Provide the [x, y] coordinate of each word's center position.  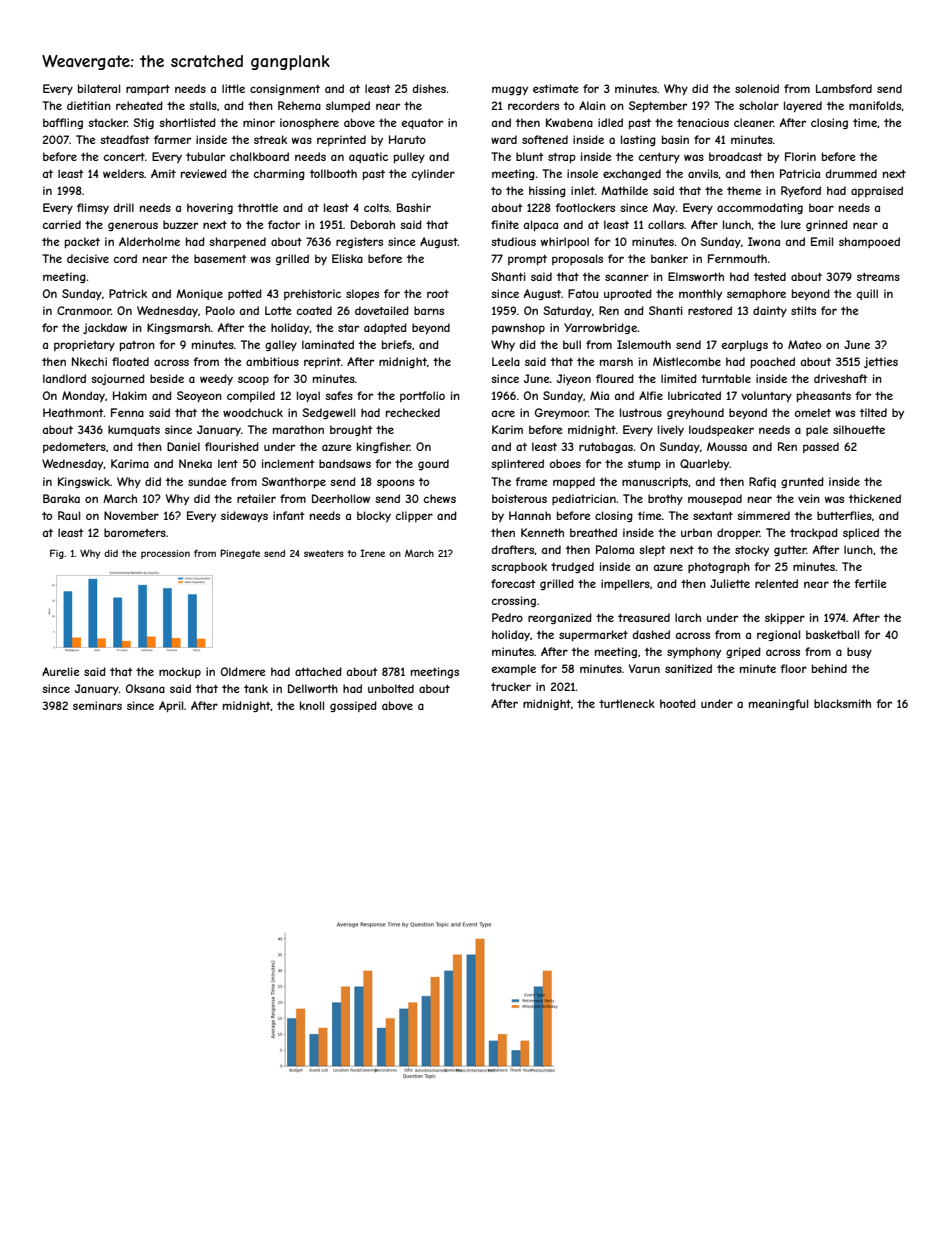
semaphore [756, 294]
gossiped [353, 706]
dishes [429, 88]
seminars [97, 705]
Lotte [278, 310]
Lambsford [844, 88]
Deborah [373, 224]
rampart [148, 90]
